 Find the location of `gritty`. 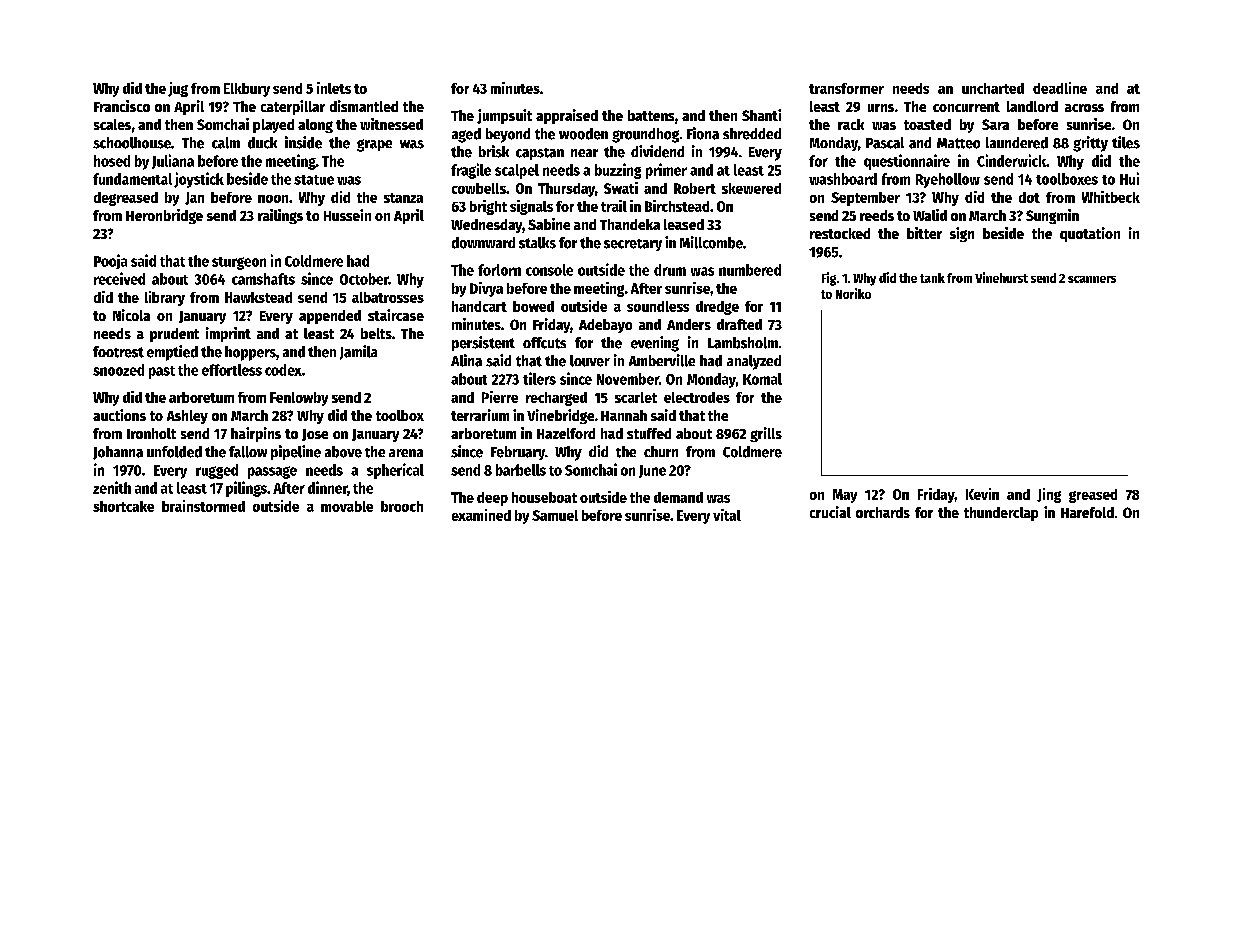

gritty is located at coordinates (1090, 144).
